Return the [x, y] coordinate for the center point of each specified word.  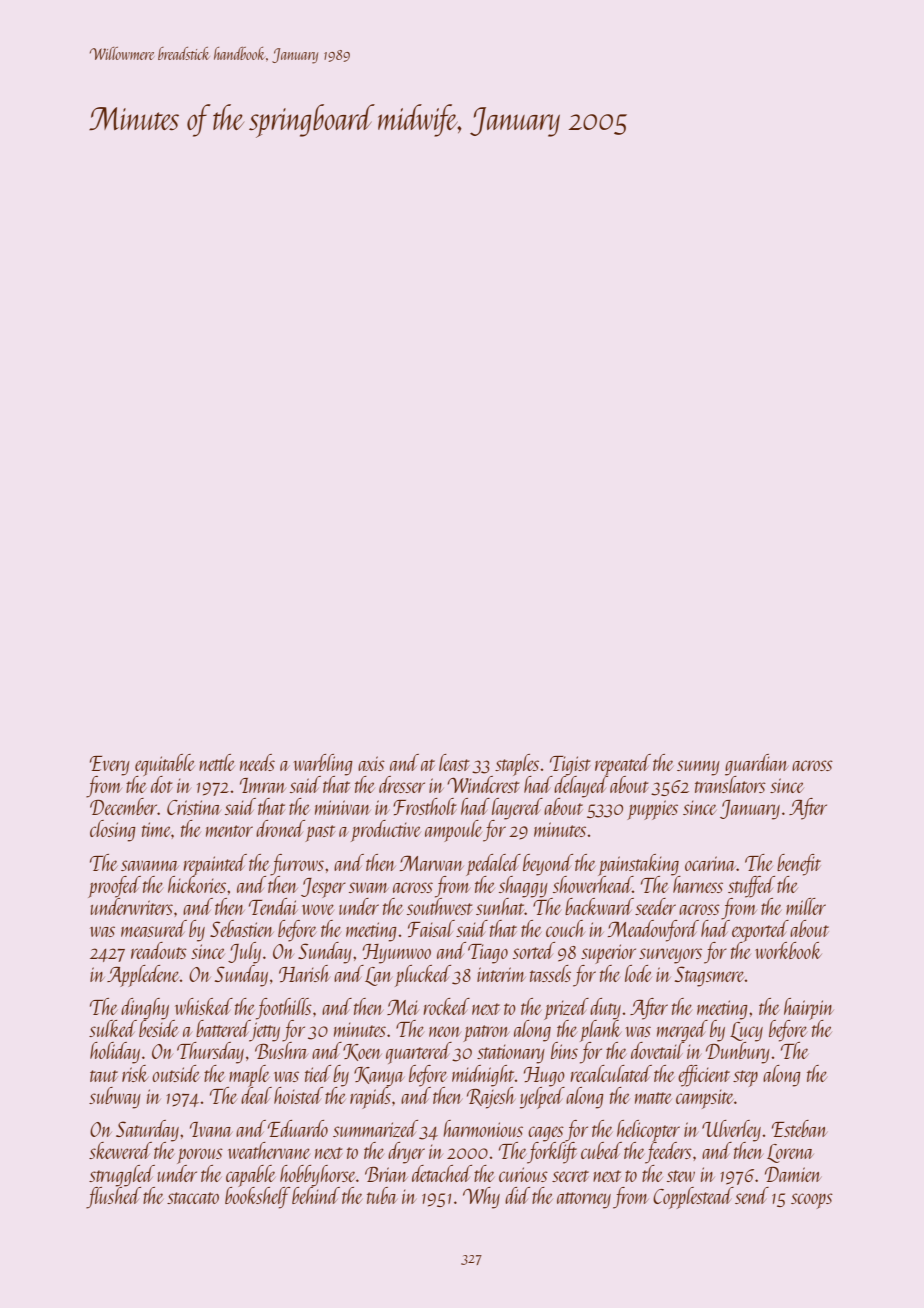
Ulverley [731, 1131]
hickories [197, 884]
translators [730, 784]
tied [318, 1073]
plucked [423, 976]
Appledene [143, 976]
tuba [382, 1195]
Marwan [431, 863]
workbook [788, 950]
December [123, 806]
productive [386, 831]
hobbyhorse [318, 1175]
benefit [799, 864]
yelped [542, 1097]
